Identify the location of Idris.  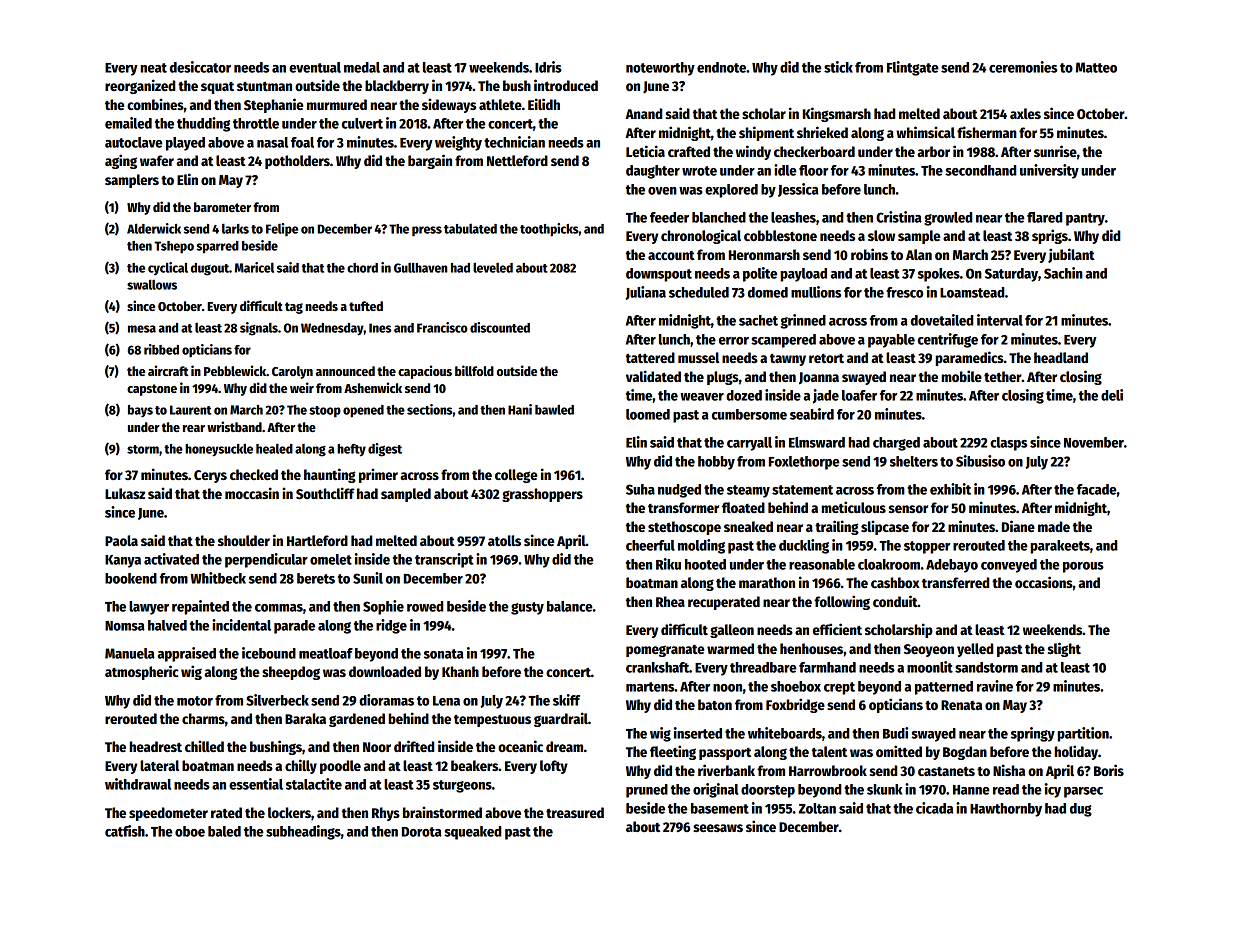
(548, 67).
